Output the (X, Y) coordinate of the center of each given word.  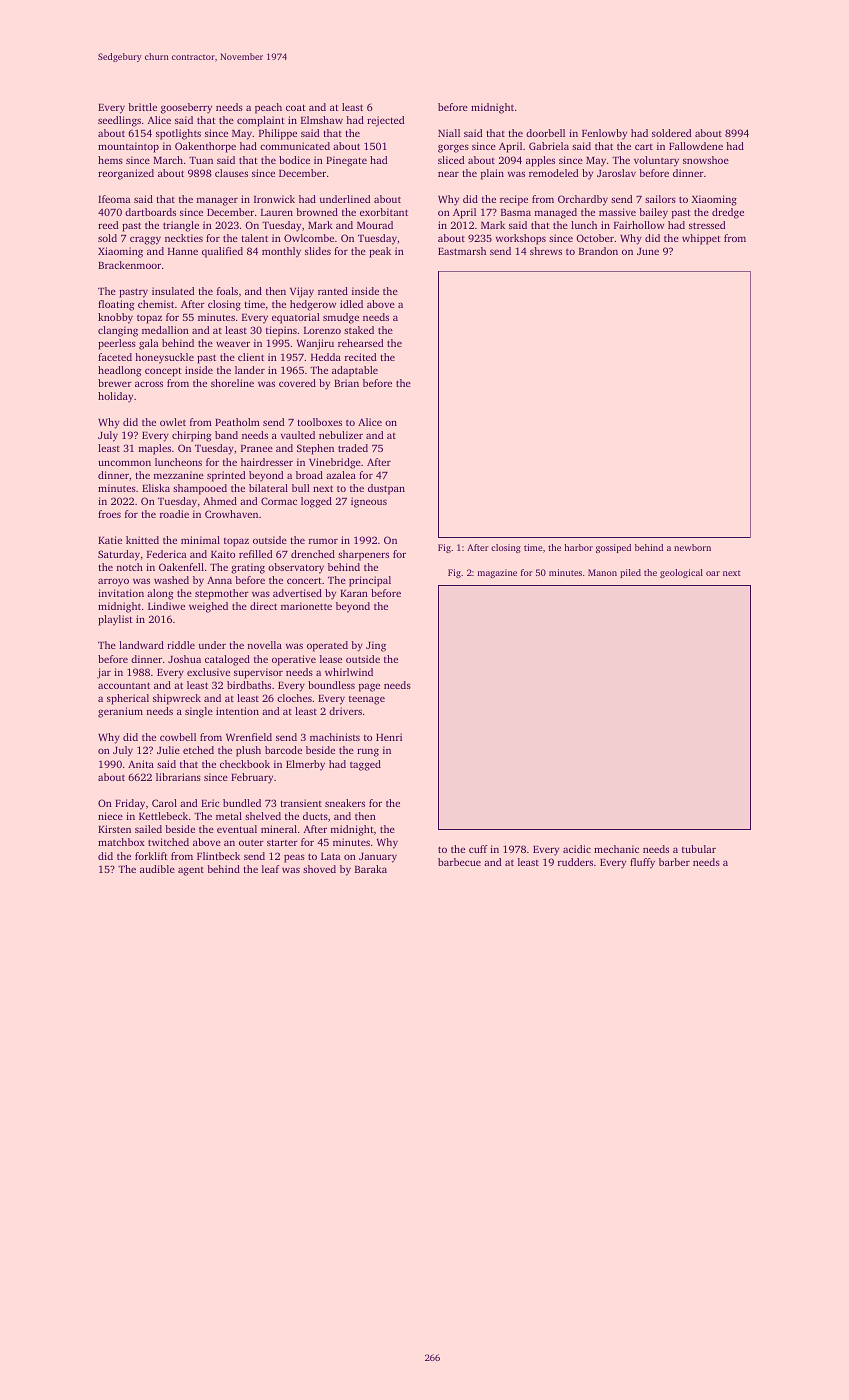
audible (157, 869)
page (369, 687)
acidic (577, 849)
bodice (294, 160)
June (648, 251)
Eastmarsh (462, 251)
